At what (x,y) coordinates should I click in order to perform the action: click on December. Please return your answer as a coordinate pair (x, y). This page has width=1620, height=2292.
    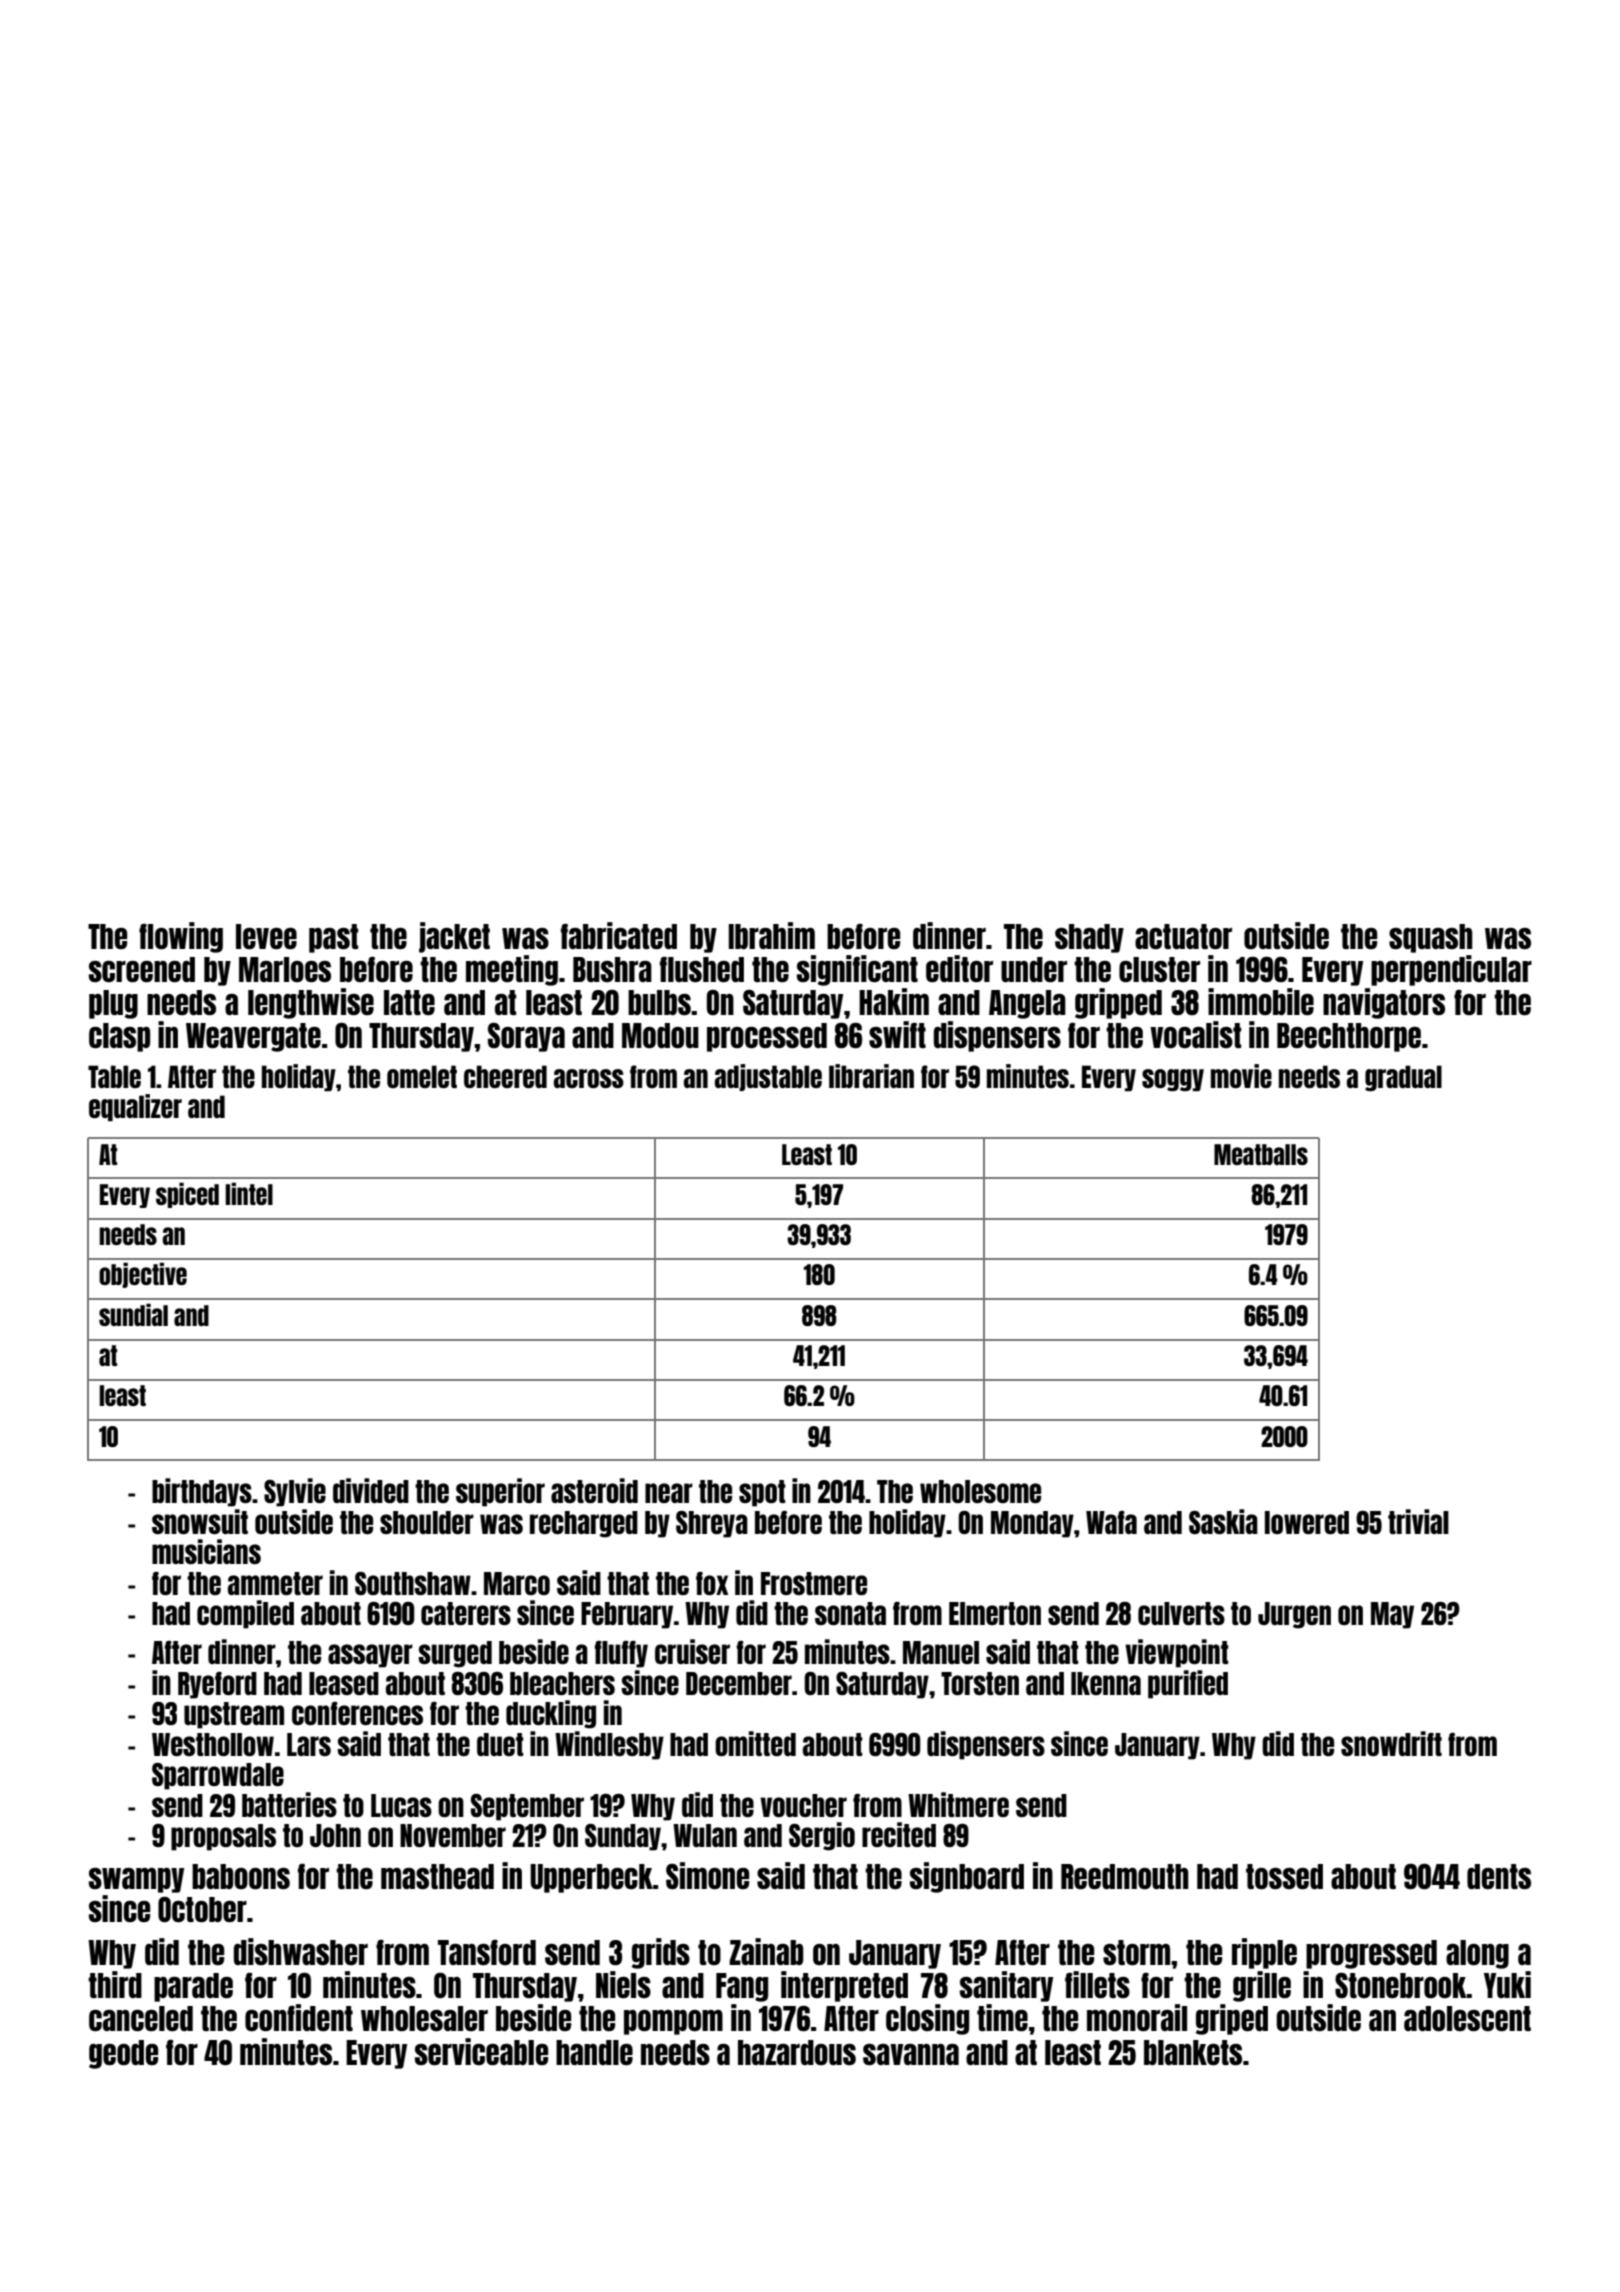
    Looking at the image, I should click on (739, 1683).
